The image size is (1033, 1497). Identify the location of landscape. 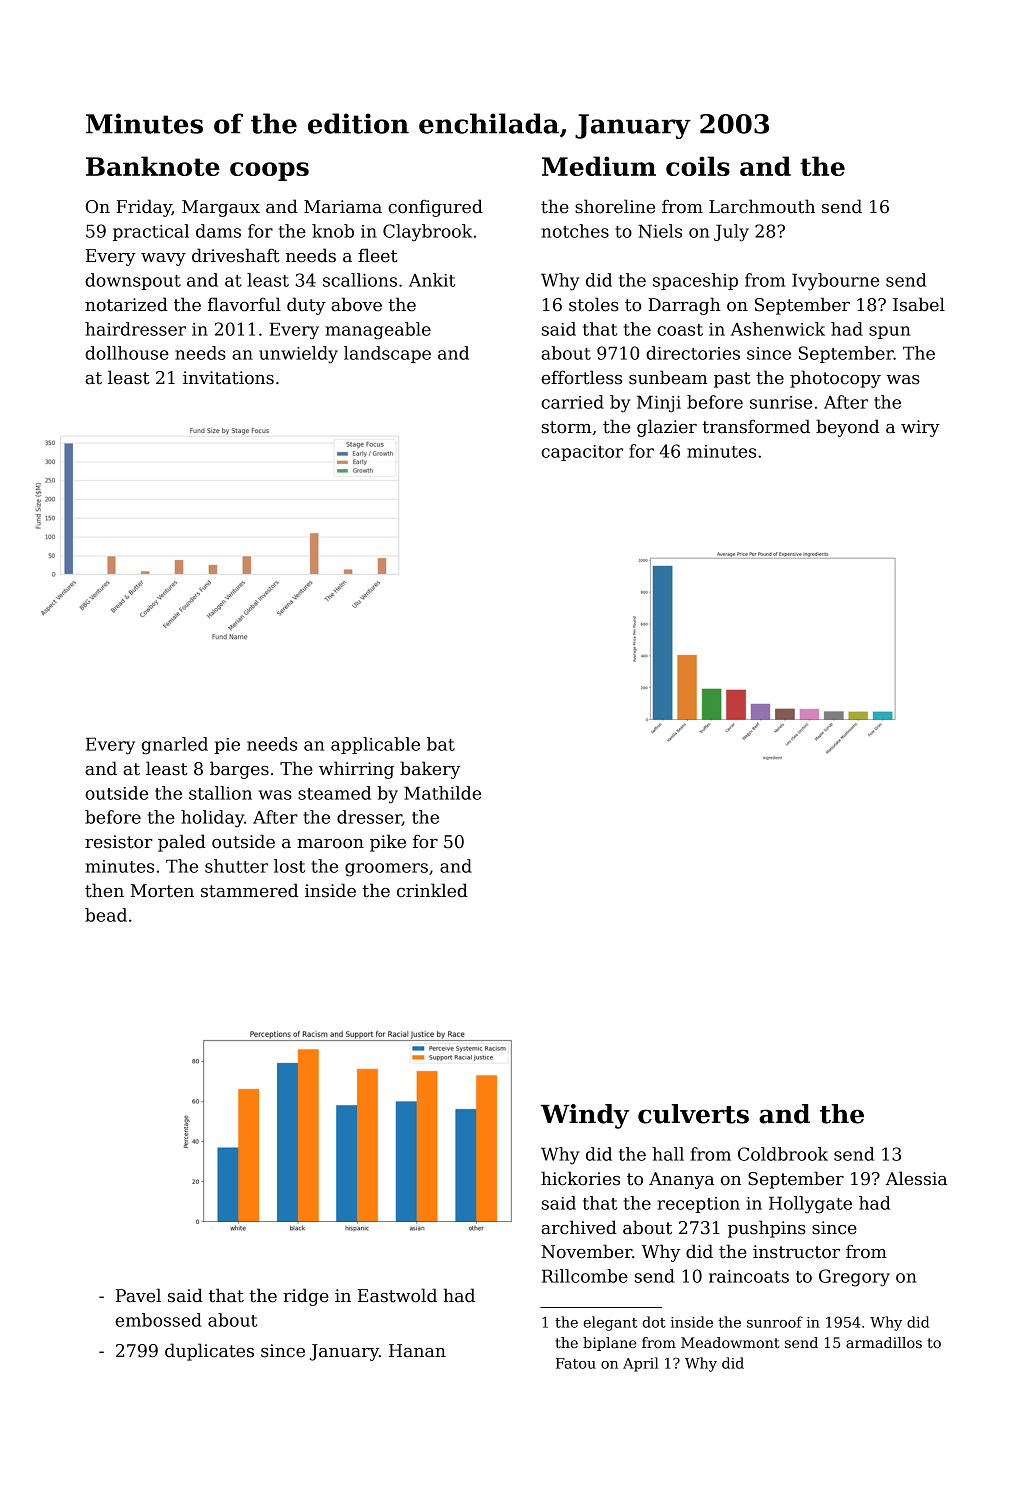
(387, 354).
